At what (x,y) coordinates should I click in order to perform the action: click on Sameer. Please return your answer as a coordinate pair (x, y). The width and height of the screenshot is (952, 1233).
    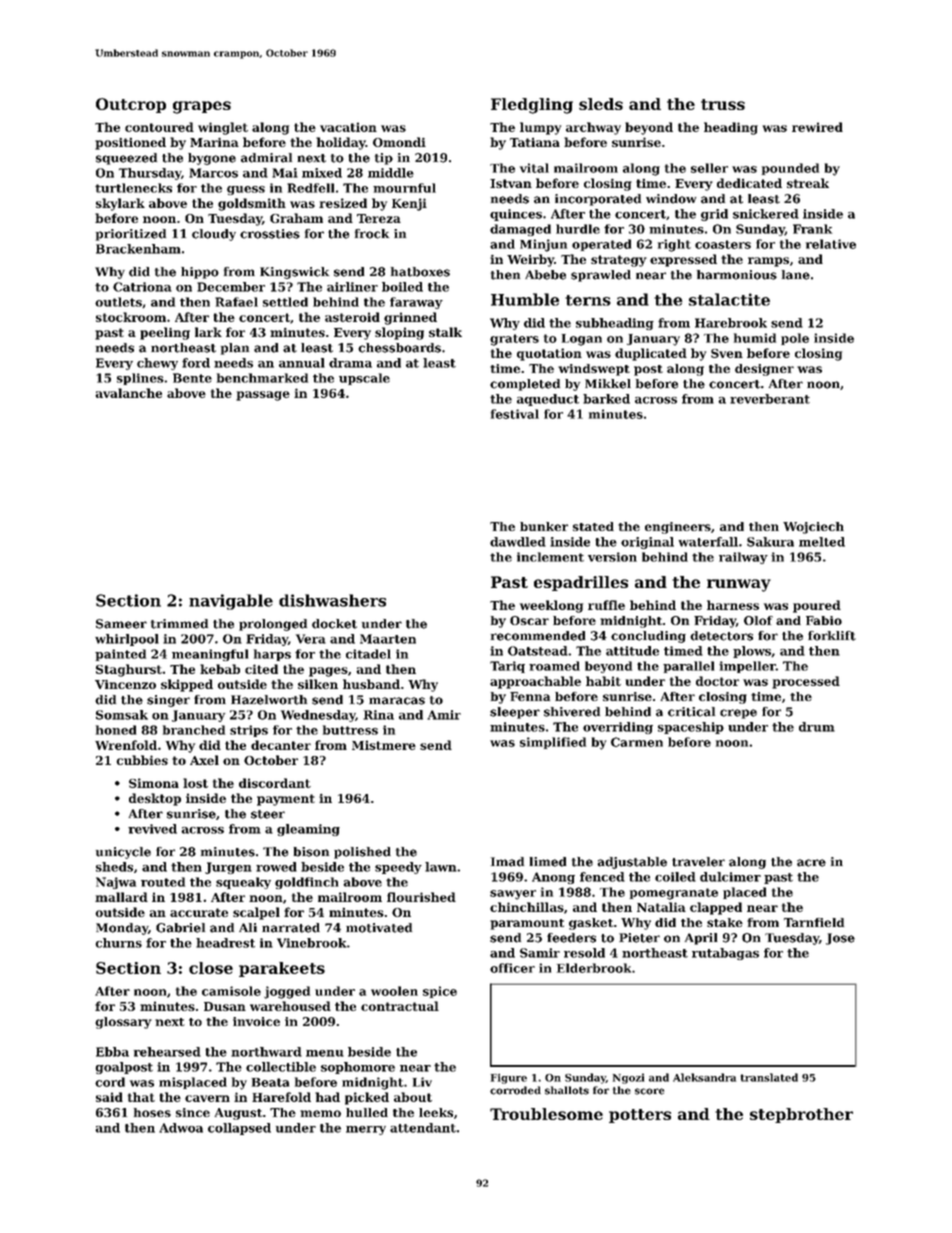
    Looking at the image, I should click on (121, 624).
